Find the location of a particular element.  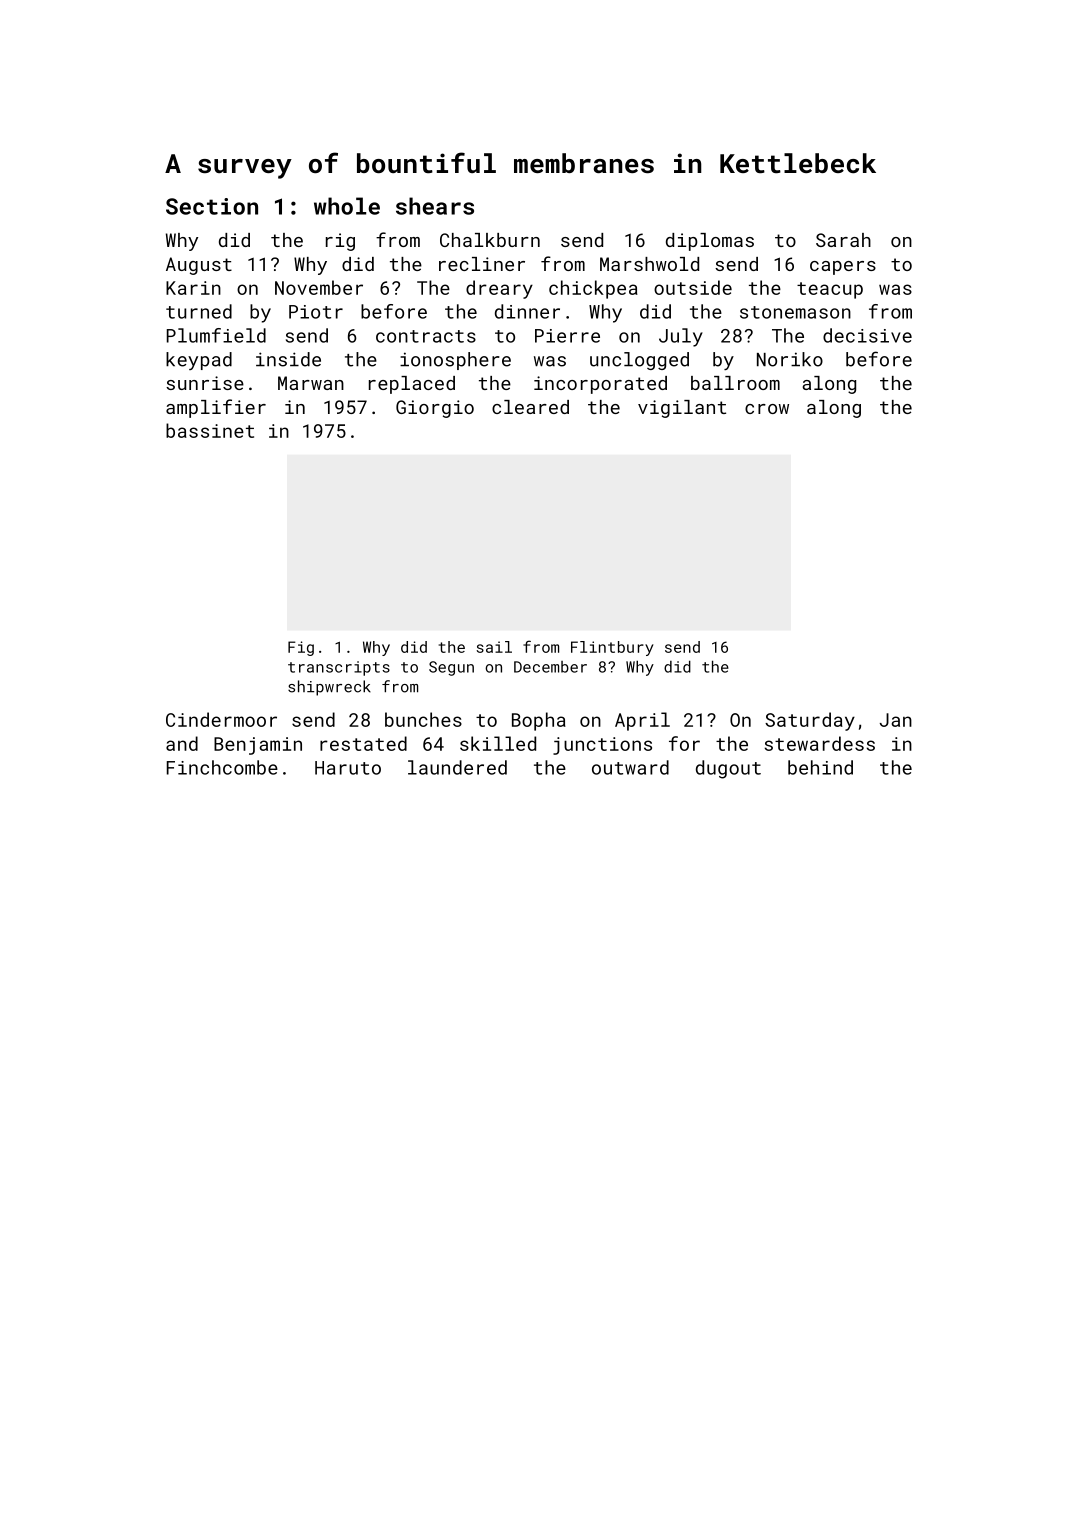

diplomas is located at coordinates (710, 242).
